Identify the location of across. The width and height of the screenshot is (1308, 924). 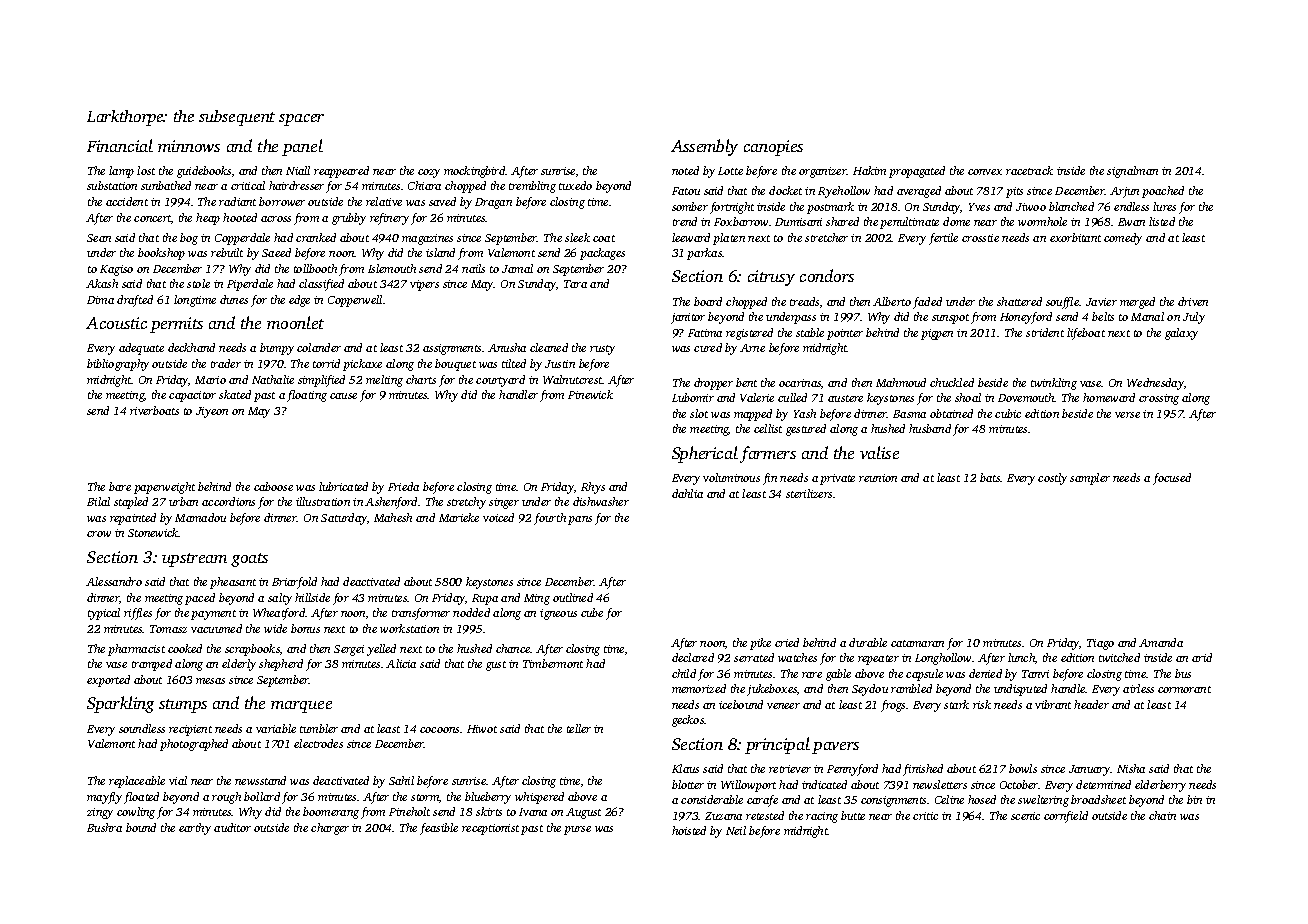
(276, 219).
